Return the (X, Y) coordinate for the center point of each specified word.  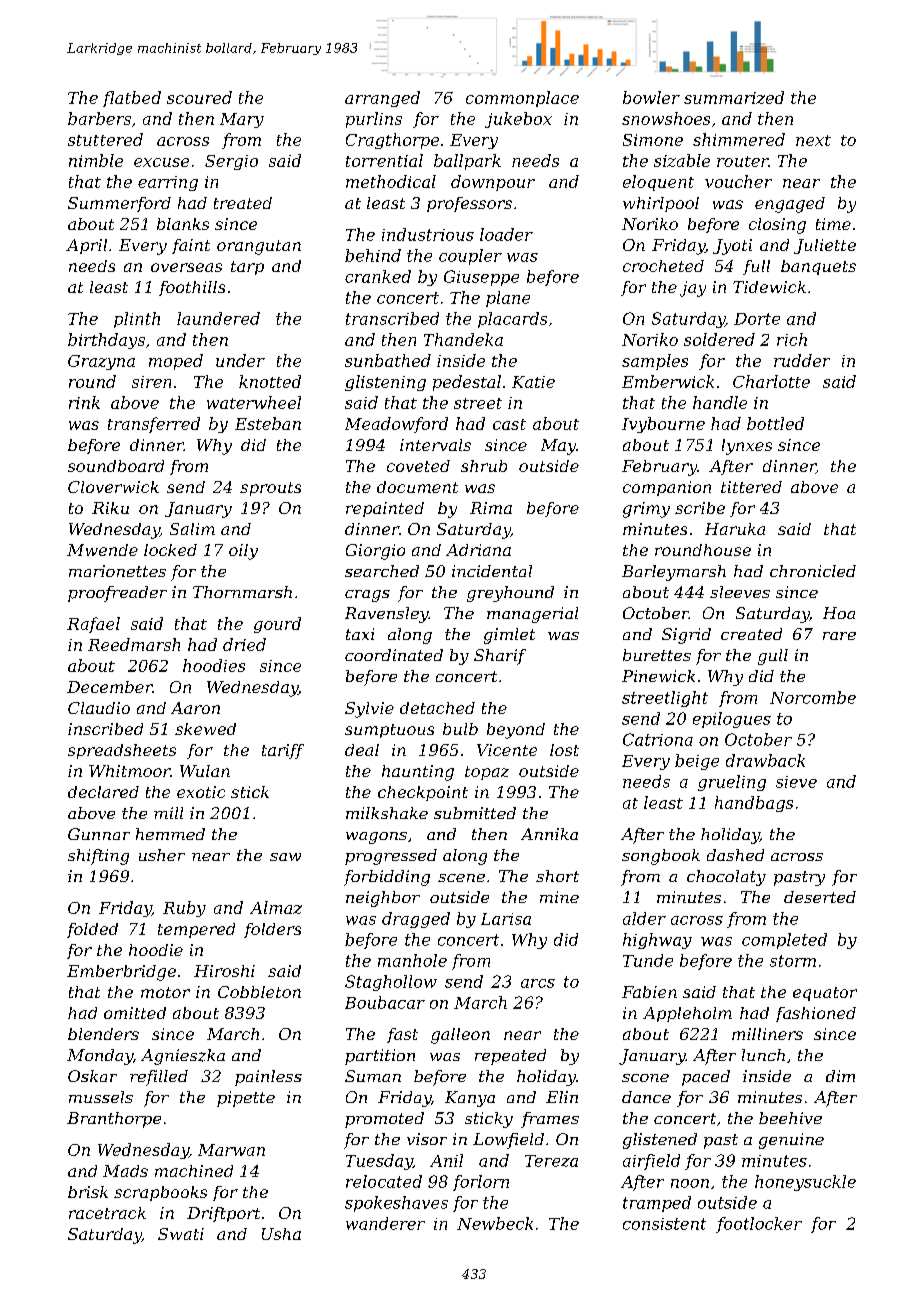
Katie (533, 382)
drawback (765, 760)
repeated (510, 1057)
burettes (657, 655)
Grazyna (101, 362)
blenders (103, 1034)
